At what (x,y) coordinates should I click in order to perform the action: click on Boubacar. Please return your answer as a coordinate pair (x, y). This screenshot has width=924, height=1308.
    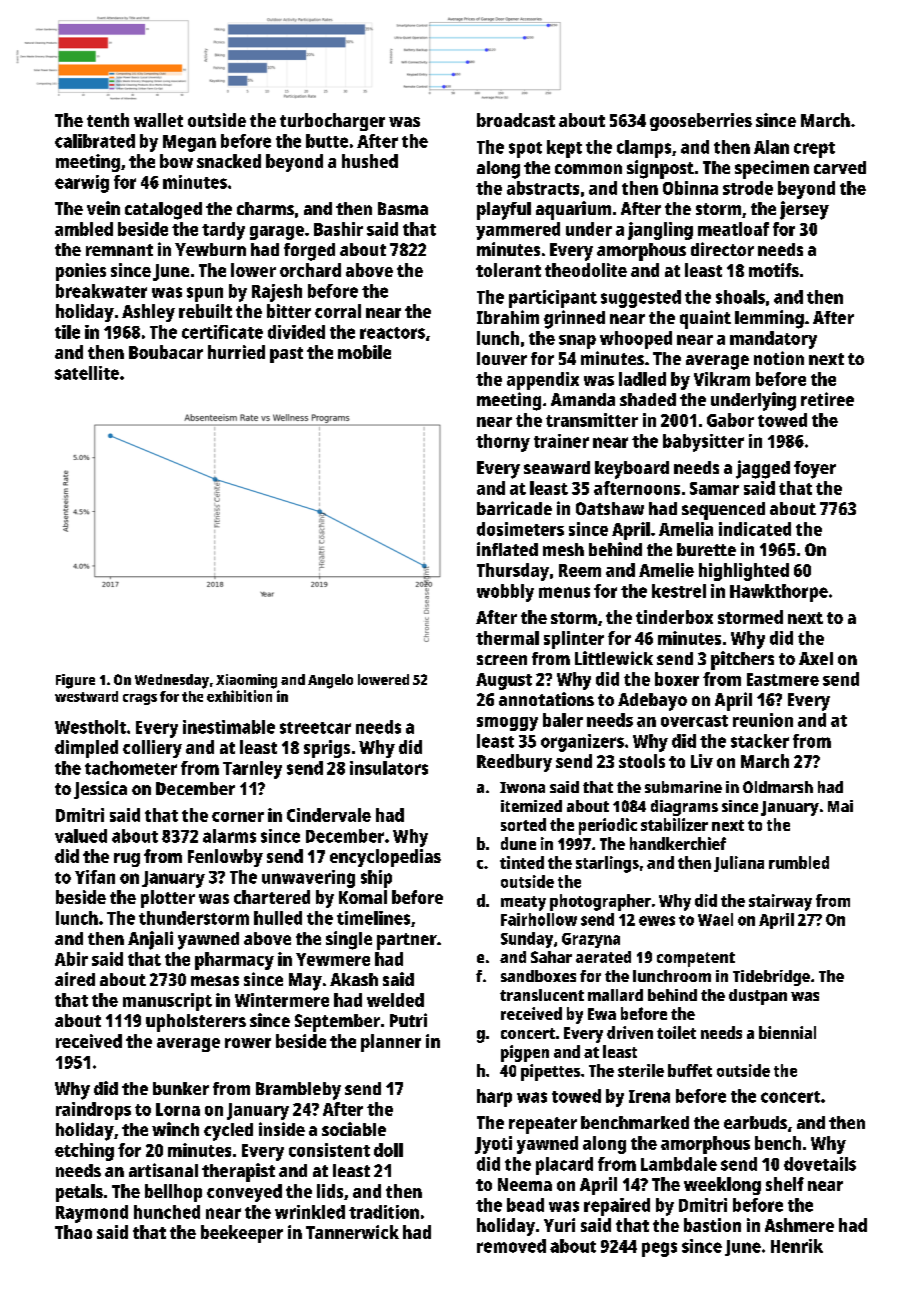
    Looking at the image, I should click on (166, 352).
